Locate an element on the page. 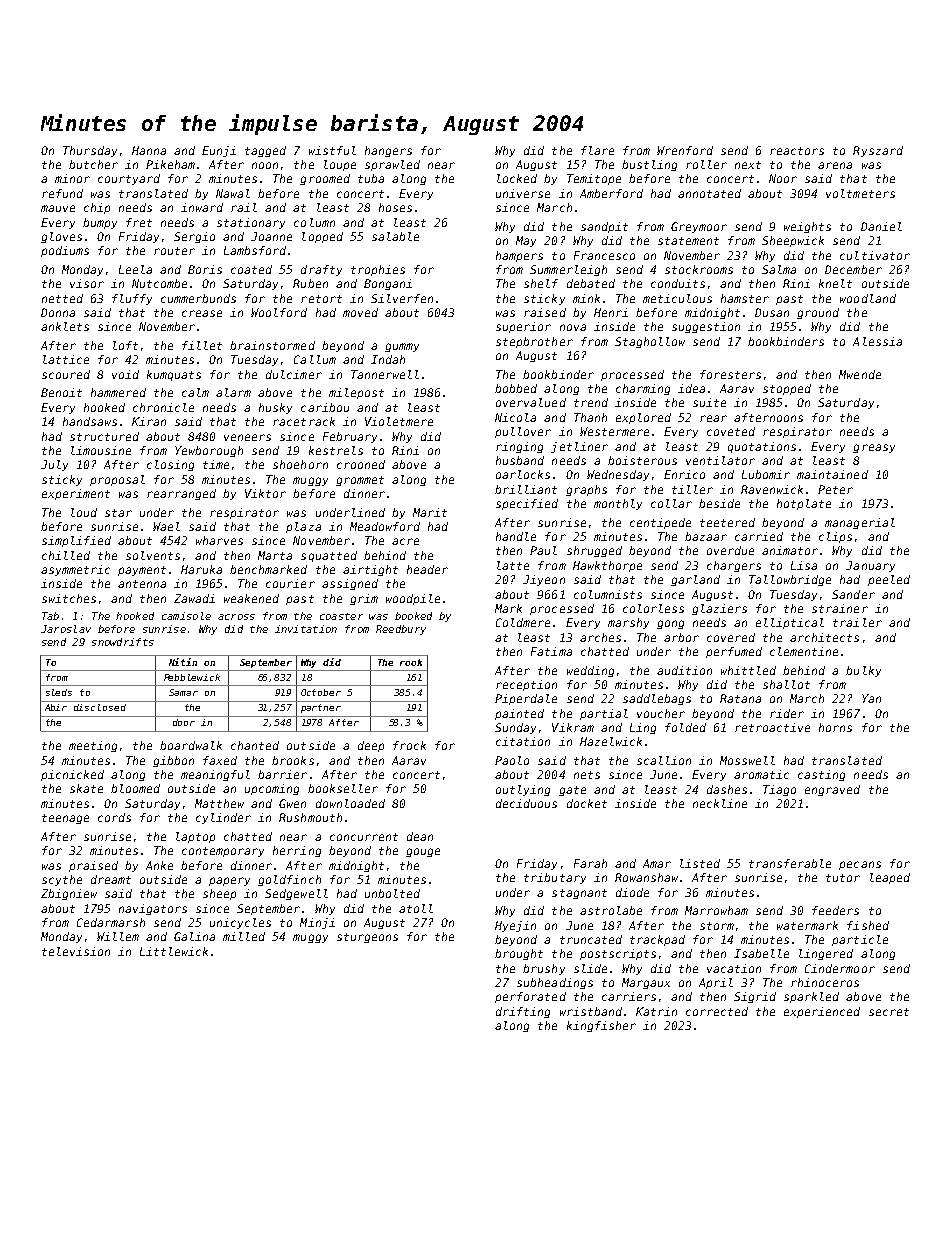 The height and width of the document is (1233, 952). gloves is located at coordinates (61, 237).
